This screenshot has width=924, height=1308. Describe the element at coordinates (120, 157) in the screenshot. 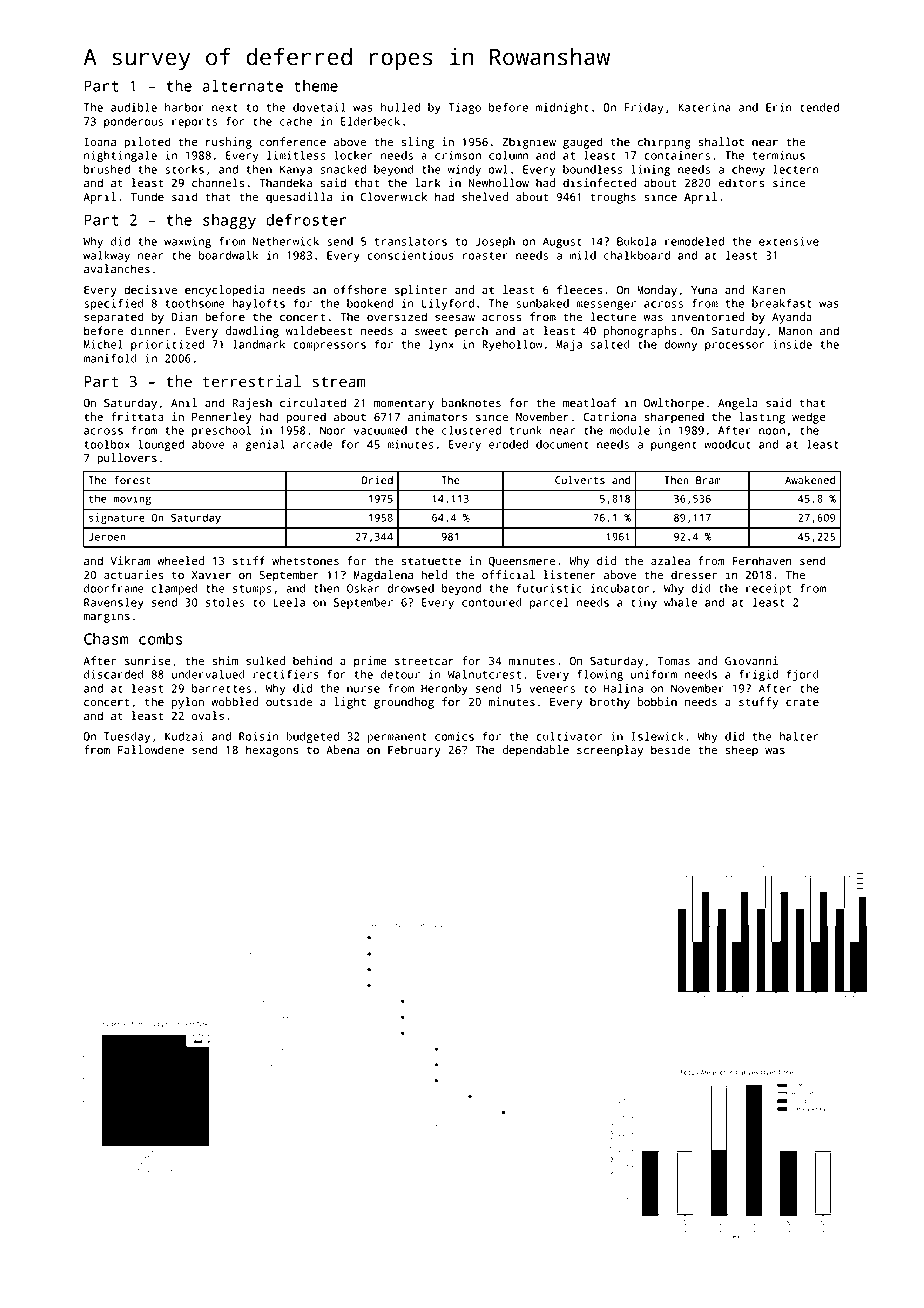

I see `nightingale` at that location.
